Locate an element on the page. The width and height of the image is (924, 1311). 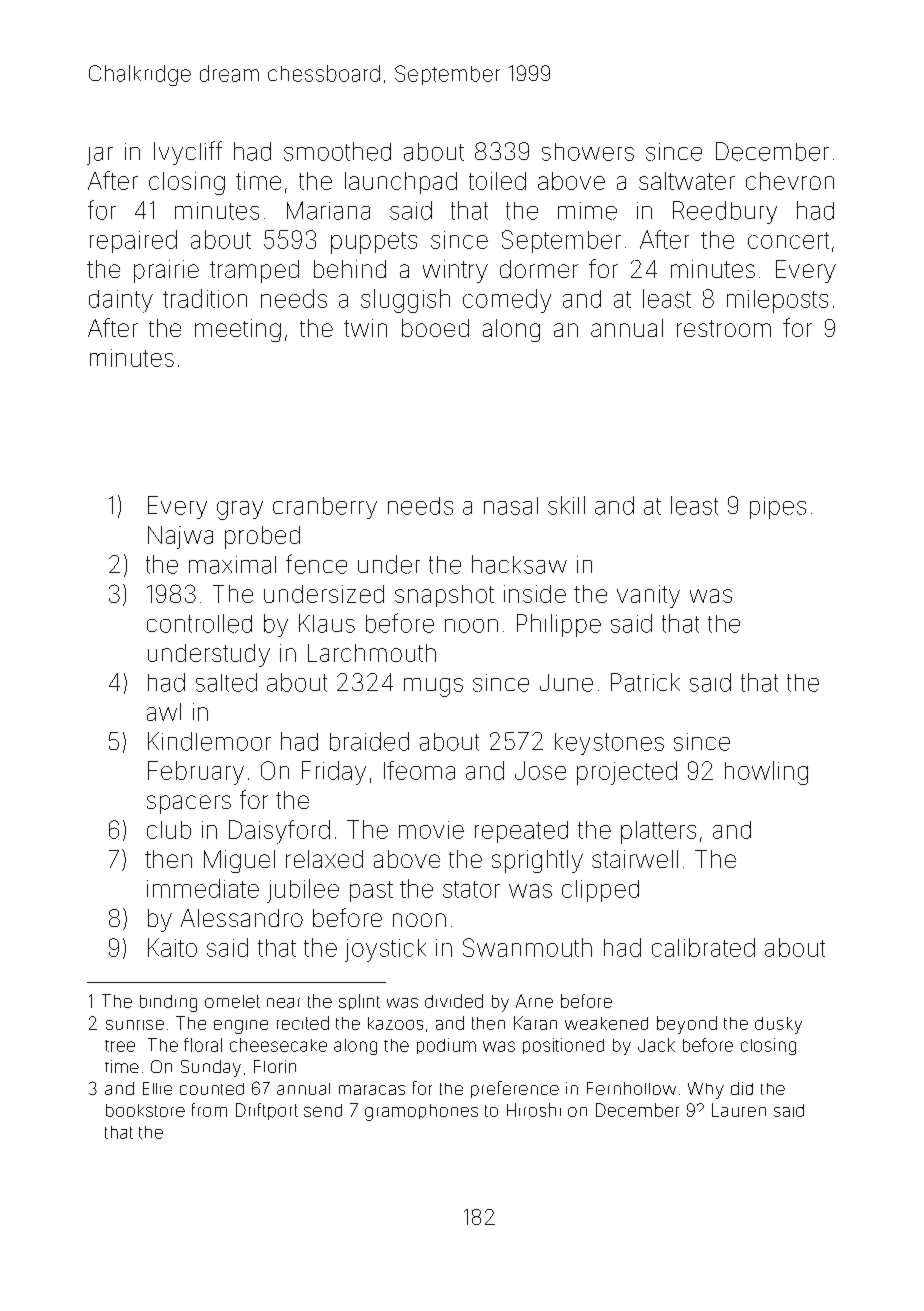
Ifeoma is located at coordinates (419, 770).
